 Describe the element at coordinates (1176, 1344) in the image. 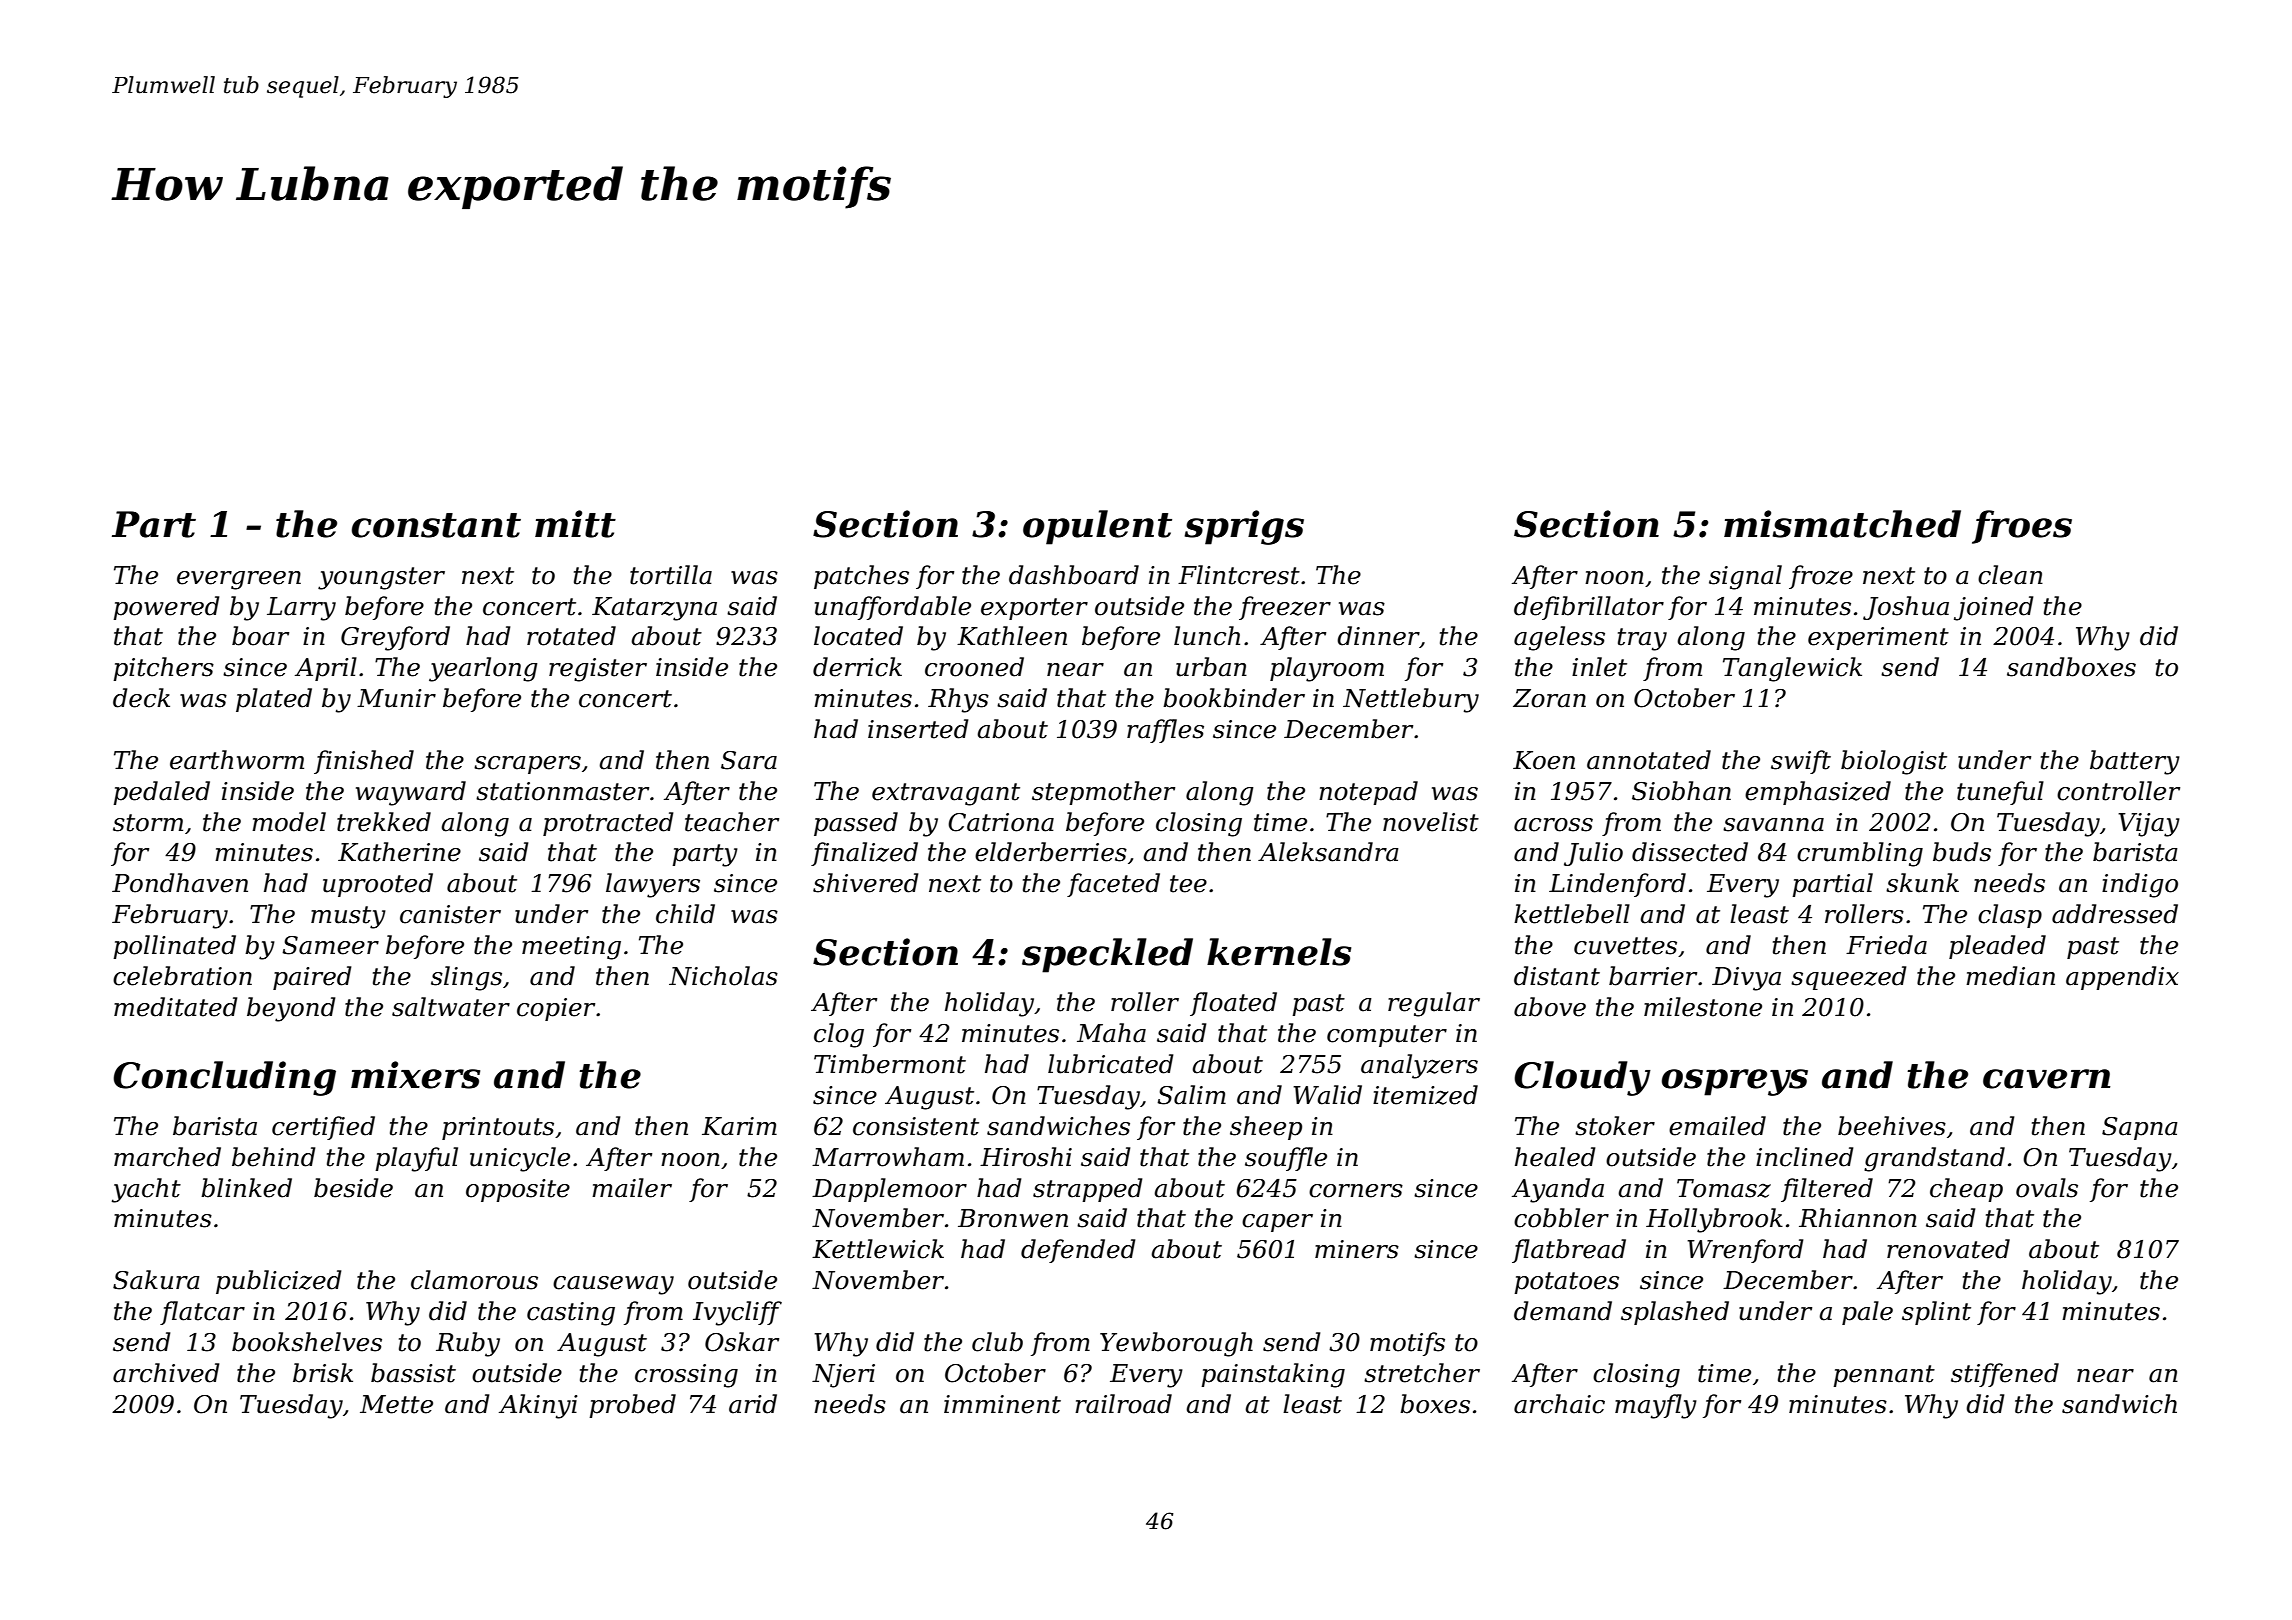

I see `Yewborough` at that location.
